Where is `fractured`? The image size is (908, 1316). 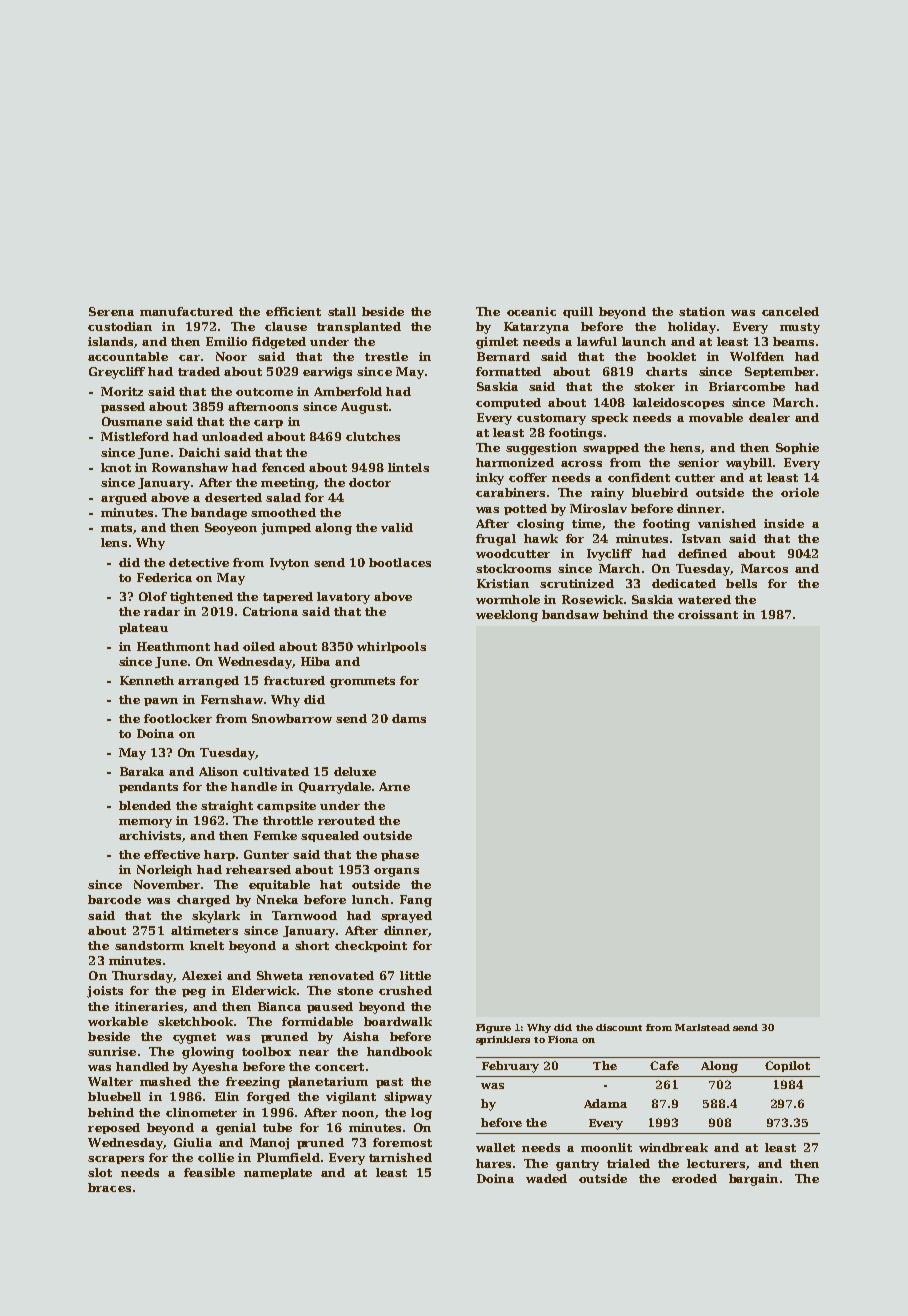
fractured is located at coordinates (294, 680).
